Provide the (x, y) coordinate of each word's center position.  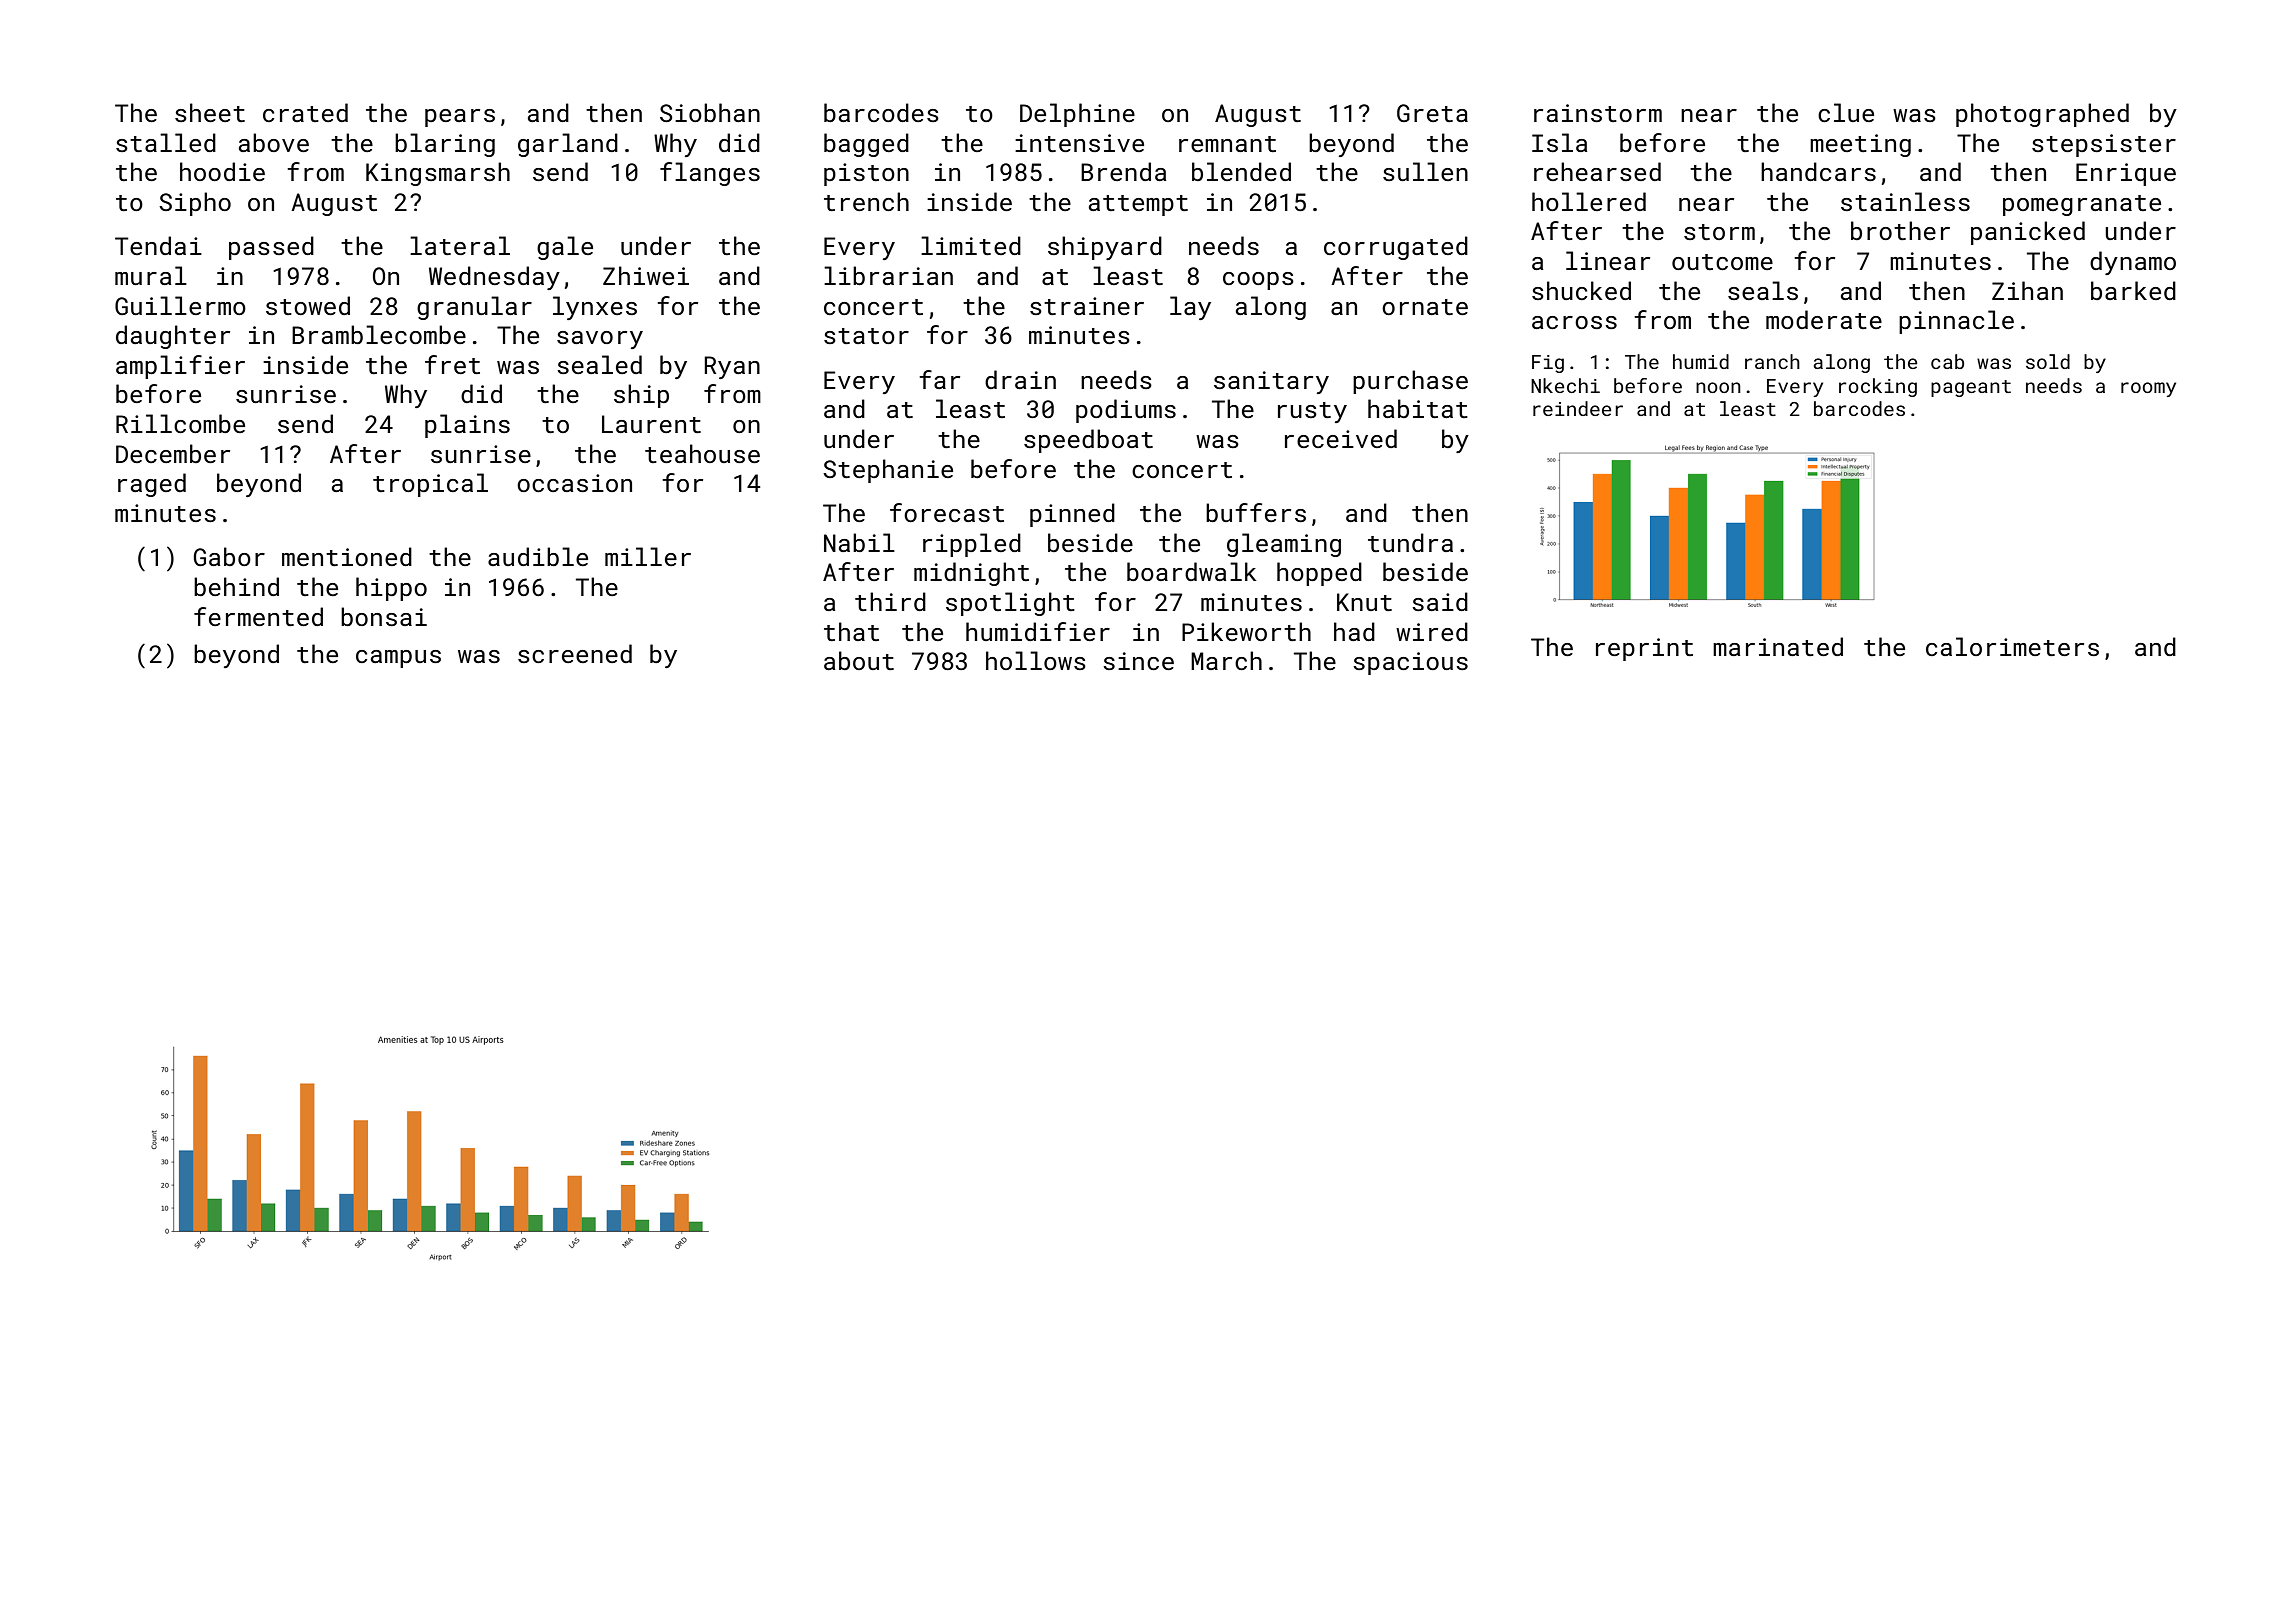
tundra (1410, 542)
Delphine (1077, 115)
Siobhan (710, 112)
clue (1846, 112)
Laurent (651, 424)
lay (1190, 308)
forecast (947, 512)
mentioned (347, 556)
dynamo (2133, 263)
